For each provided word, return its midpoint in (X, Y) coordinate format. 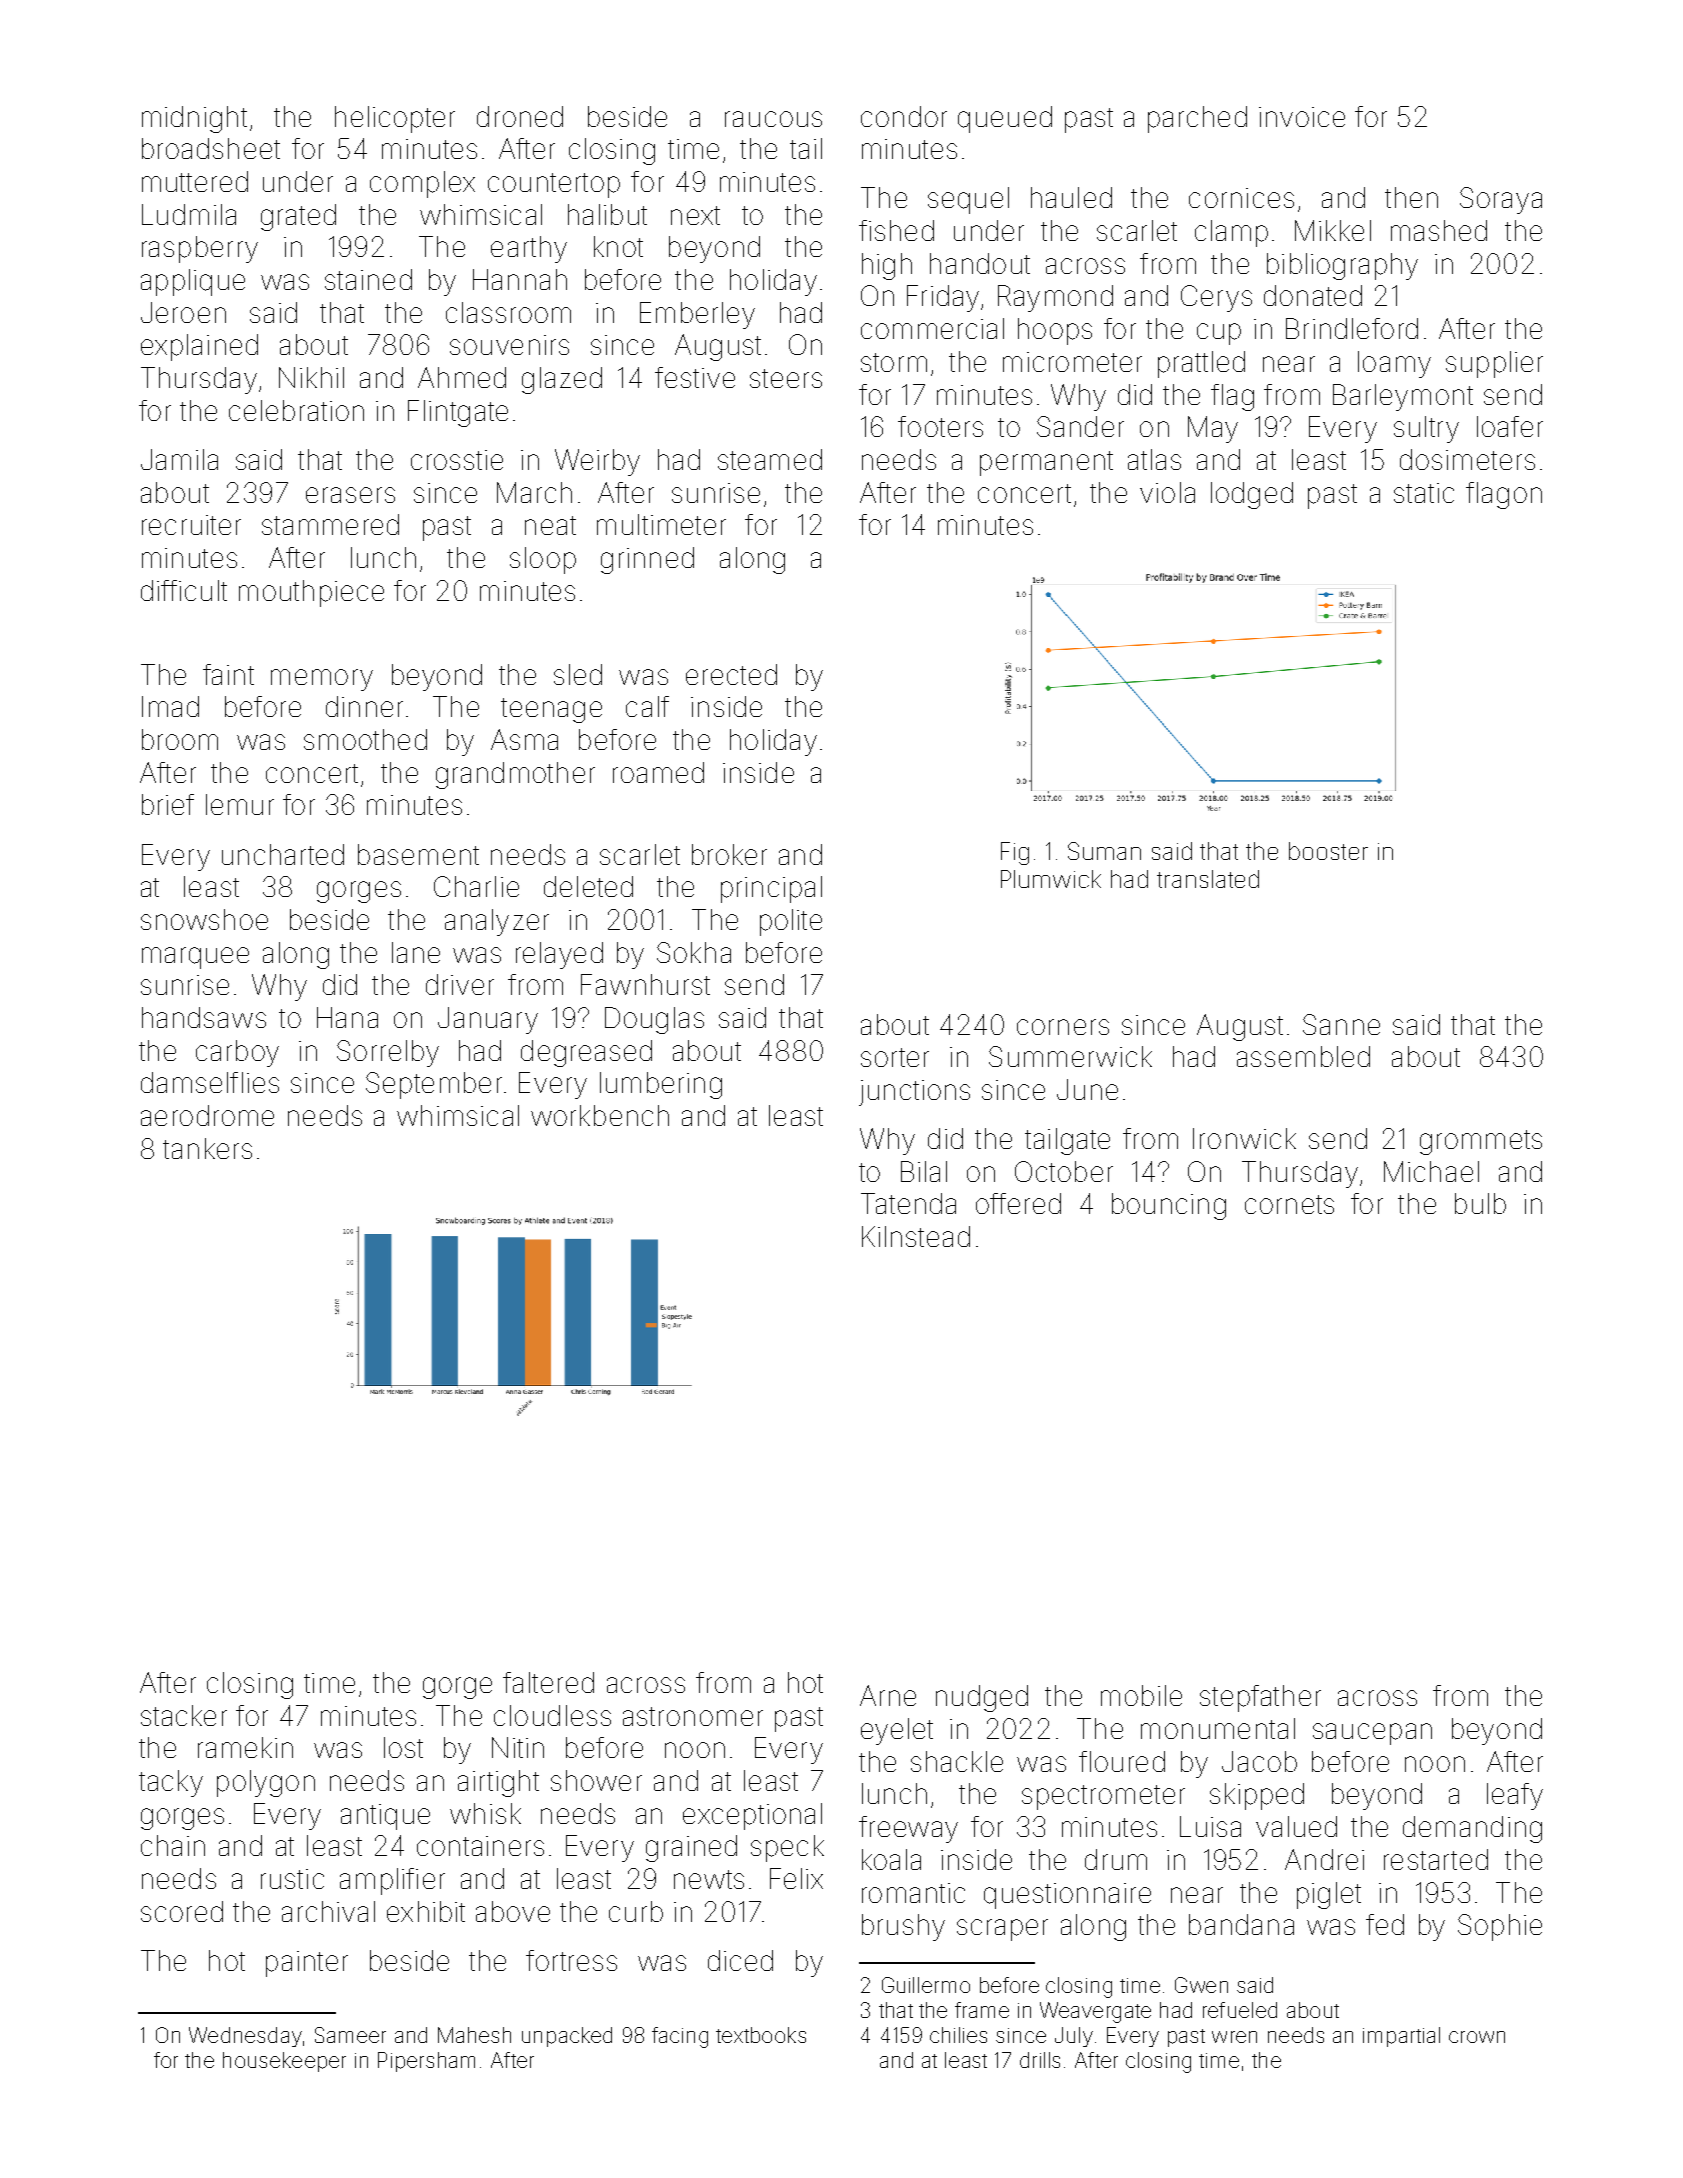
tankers (207, 1148)
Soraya (1501, 200)
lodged (1252, 495)
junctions (914, 1093)
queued (1005, 119)
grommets (1481, 1142)
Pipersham (426, 2062)
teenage (551, 710)
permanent (1046, 463)
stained (368, 279)
